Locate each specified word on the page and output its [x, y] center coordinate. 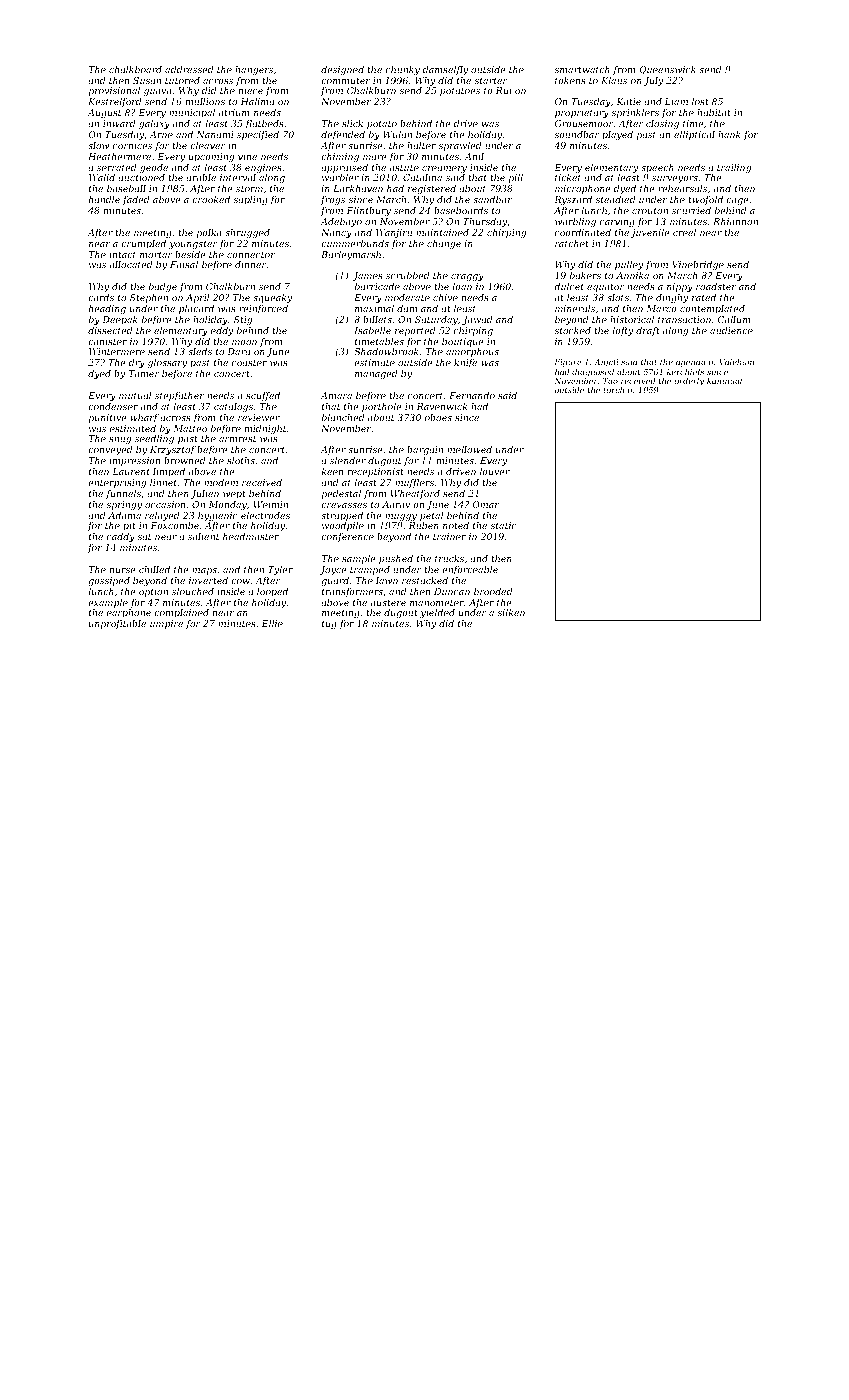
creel [684, 232]
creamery [444, 169]
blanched [343, 417]
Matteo [190, 428]
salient [203, 536]
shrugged [247, 233]
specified [258, 135]
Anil [474, 156]
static [503, 525]
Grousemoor [584, 123]
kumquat [725, 382]
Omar [485, 504]
